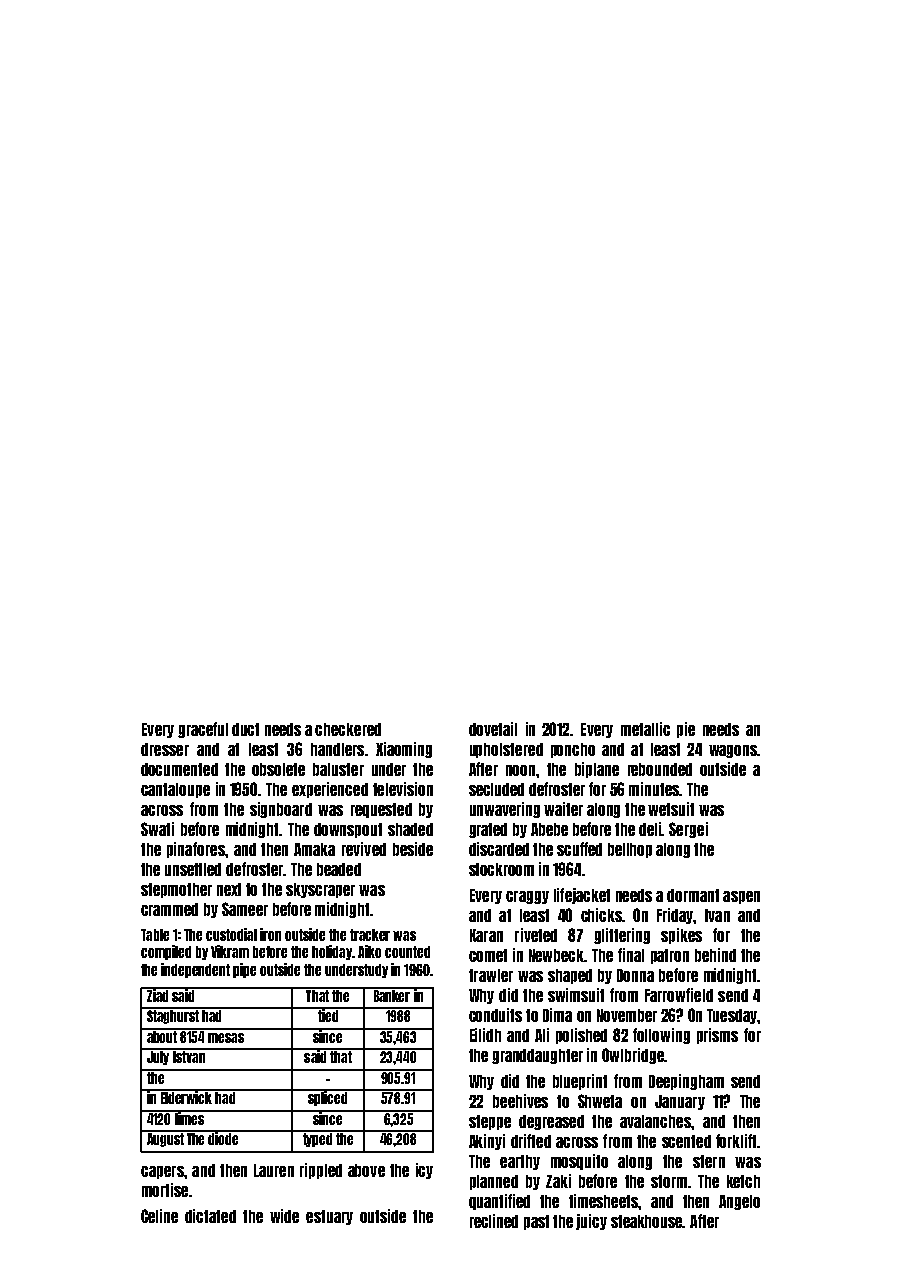 The height and width of the screenshot is (1282, 902). What do you see at coordinates (487, 1142) in the screenshot?
I see `Akinyi` at bounding box center [487, 1142].
